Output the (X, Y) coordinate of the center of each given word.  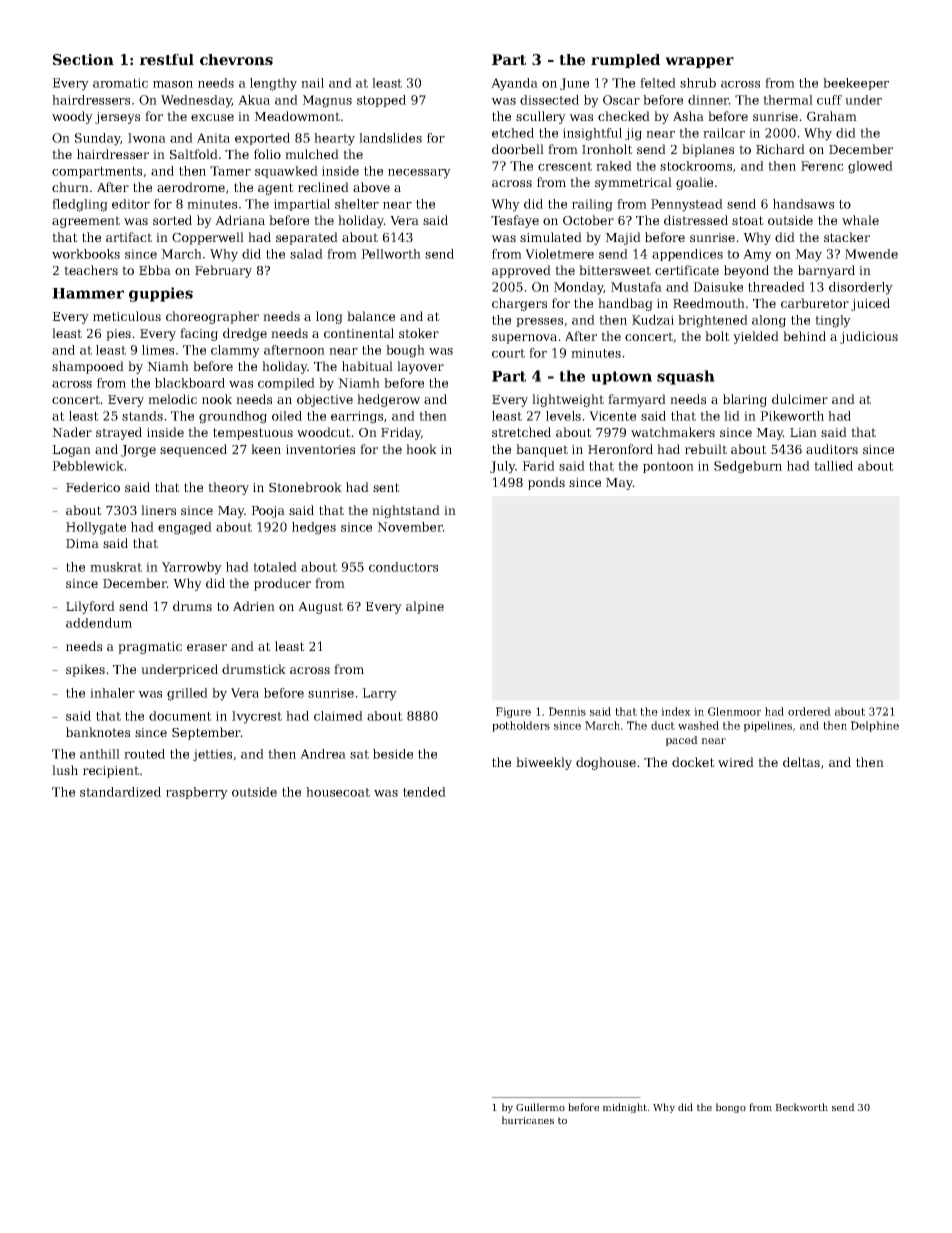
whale (860, 220)
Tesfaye (515, 221)
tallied (833, 466)
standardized (120, 792)
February (223, 271)
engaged (185, 528)
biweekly (544, 763)
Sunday (98, 139)
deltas (801, 762)
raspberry (197, 793)
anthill (100, 754)
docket (693, 762)
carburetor (815, 303)
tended (424, 792)
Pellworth (391, 254)
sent (386, 487)
